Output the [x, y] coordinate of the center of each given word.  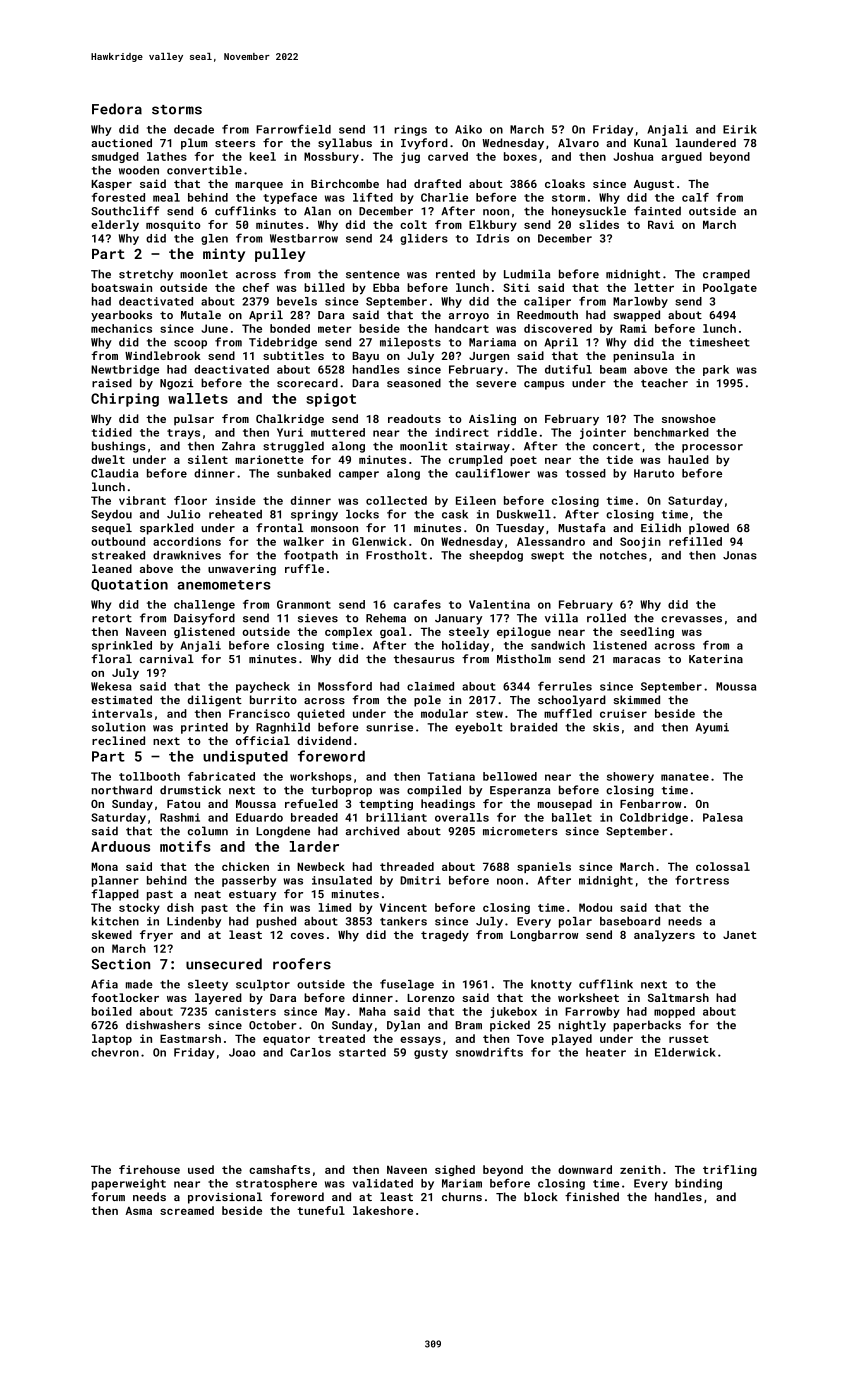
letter [654, 287]
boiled [112, 1011]
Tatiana [451, 776]
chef [256, 287]
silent [208, 459]
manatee [685, 777]
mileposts [410, 343]
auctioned [121, 142]
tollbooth [149, 776]
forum [108, 1196]
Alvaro [578, 142]
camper [359, 475]
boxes [520, 156]
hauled [688, 459]
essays [420, 1041]
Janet [740, 935]
